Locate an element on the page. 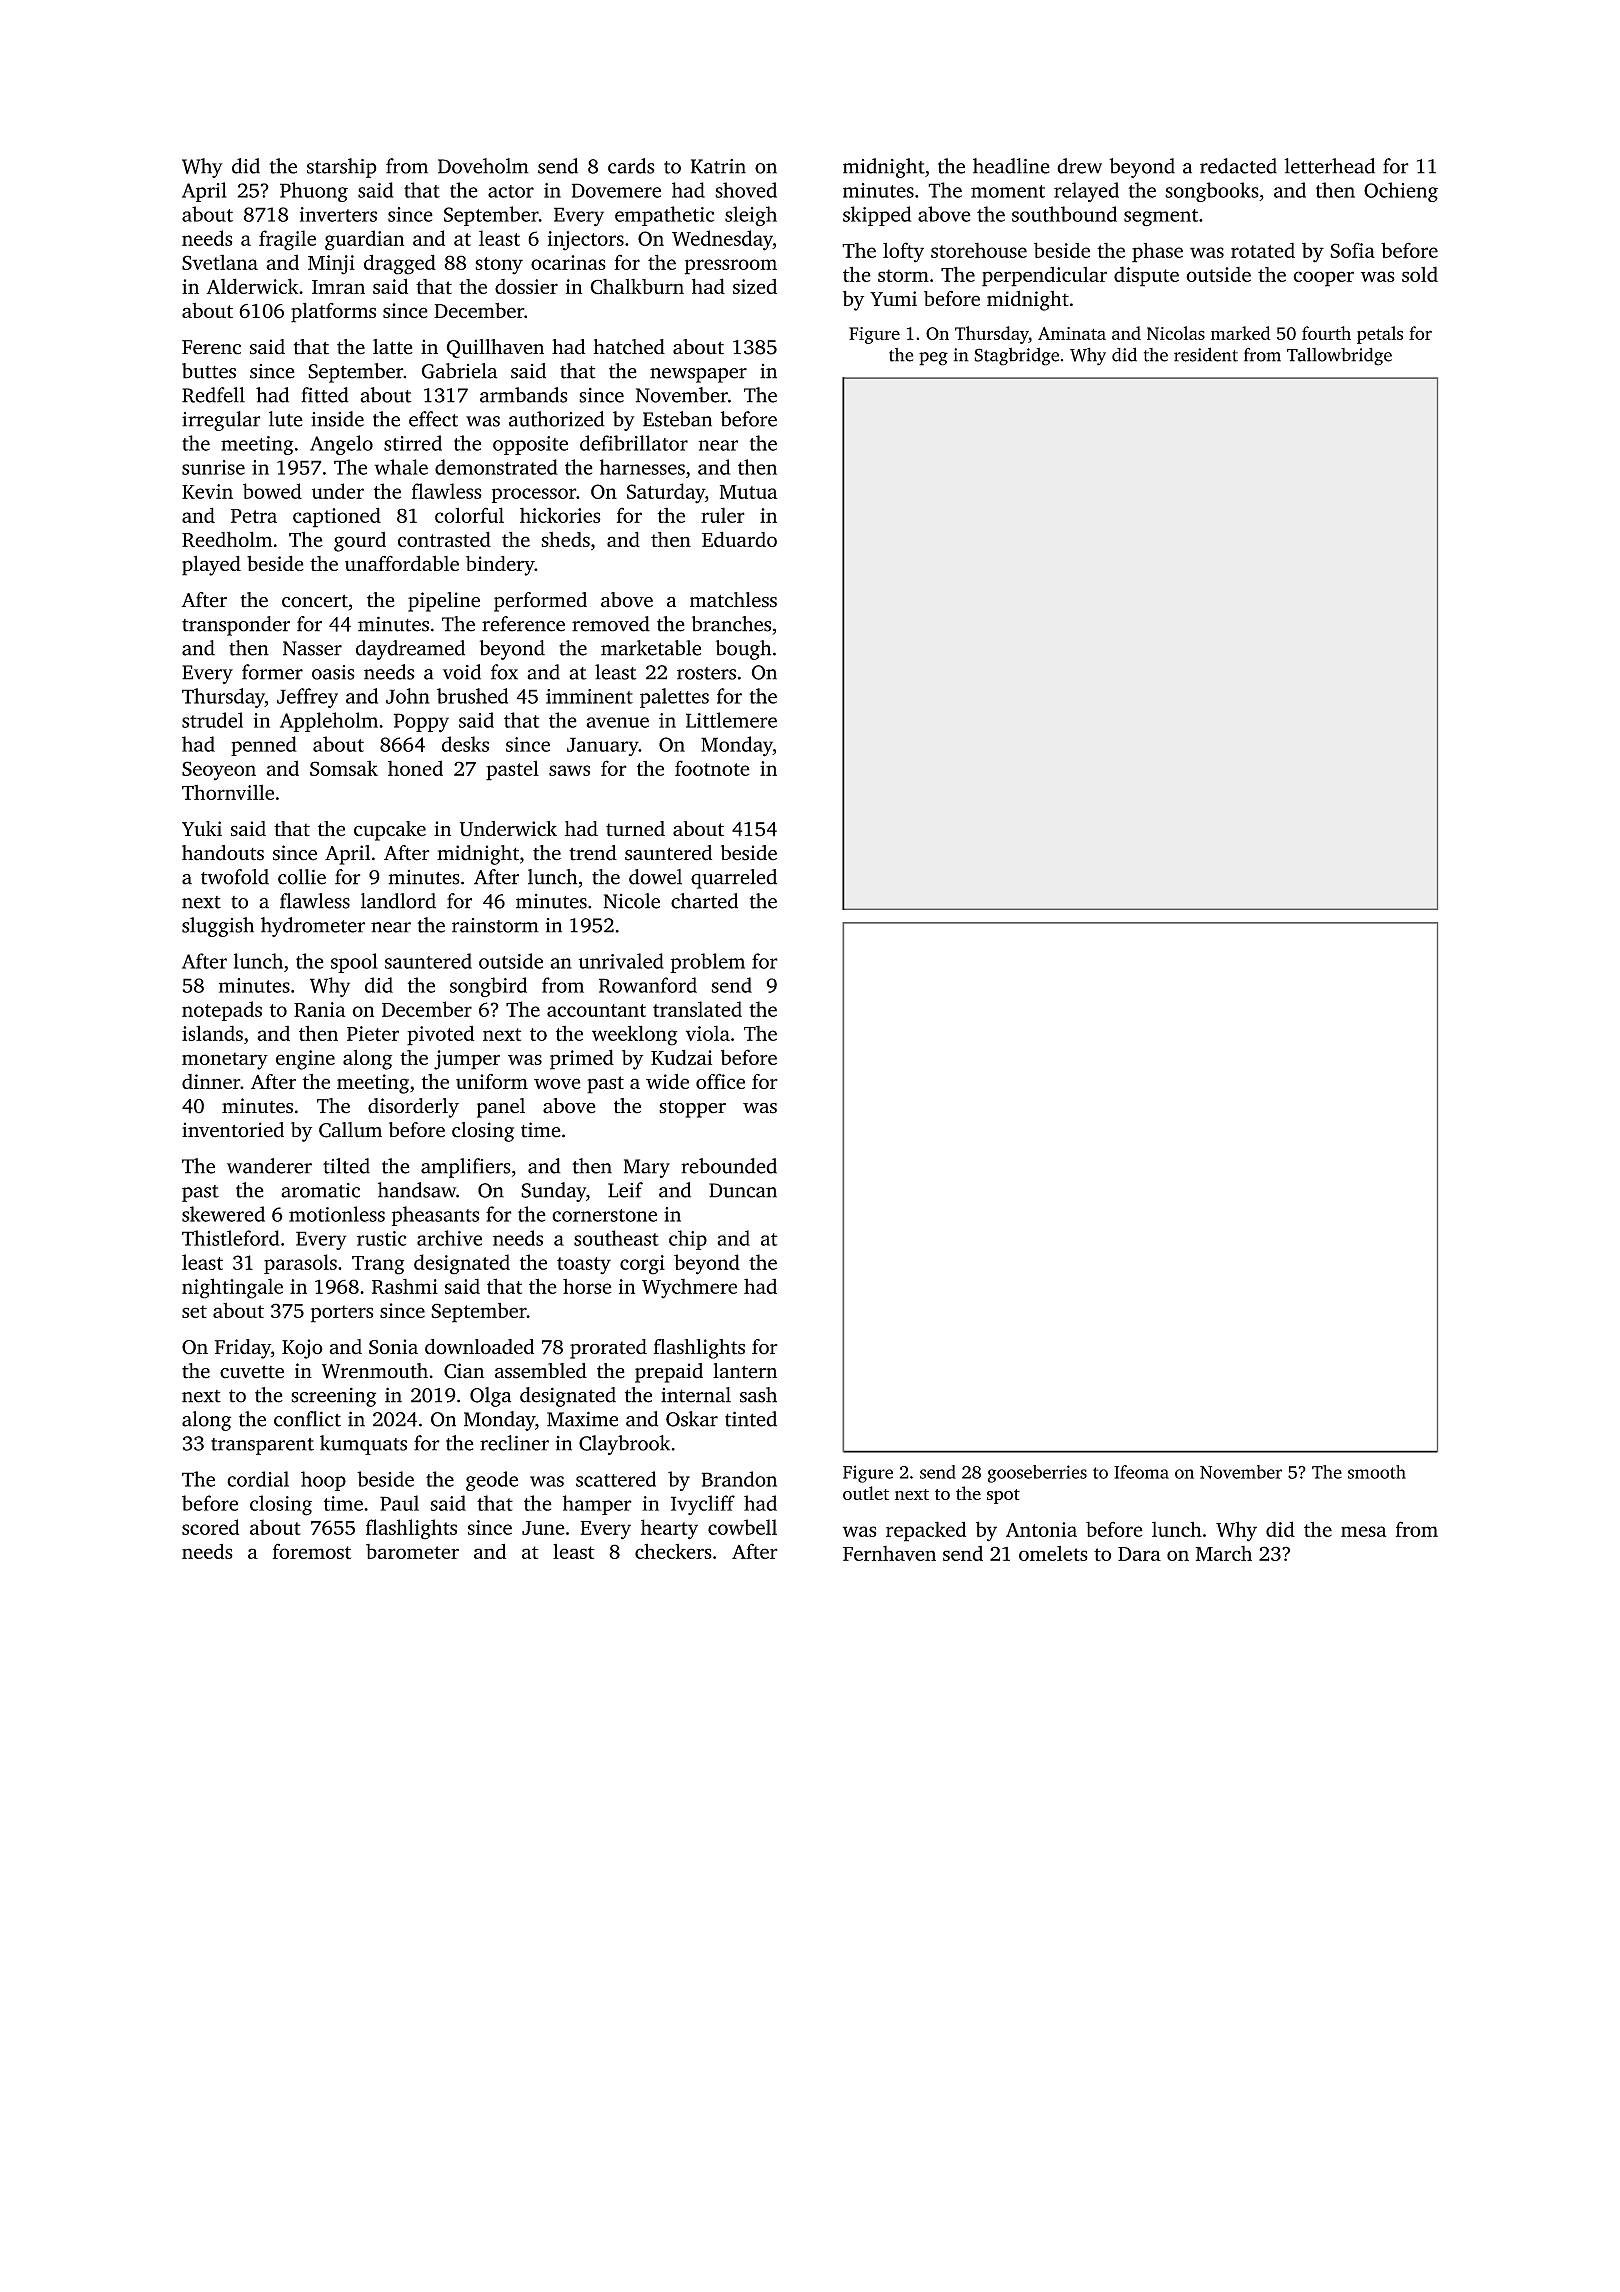  fox is located at coordinates (504, 672).
